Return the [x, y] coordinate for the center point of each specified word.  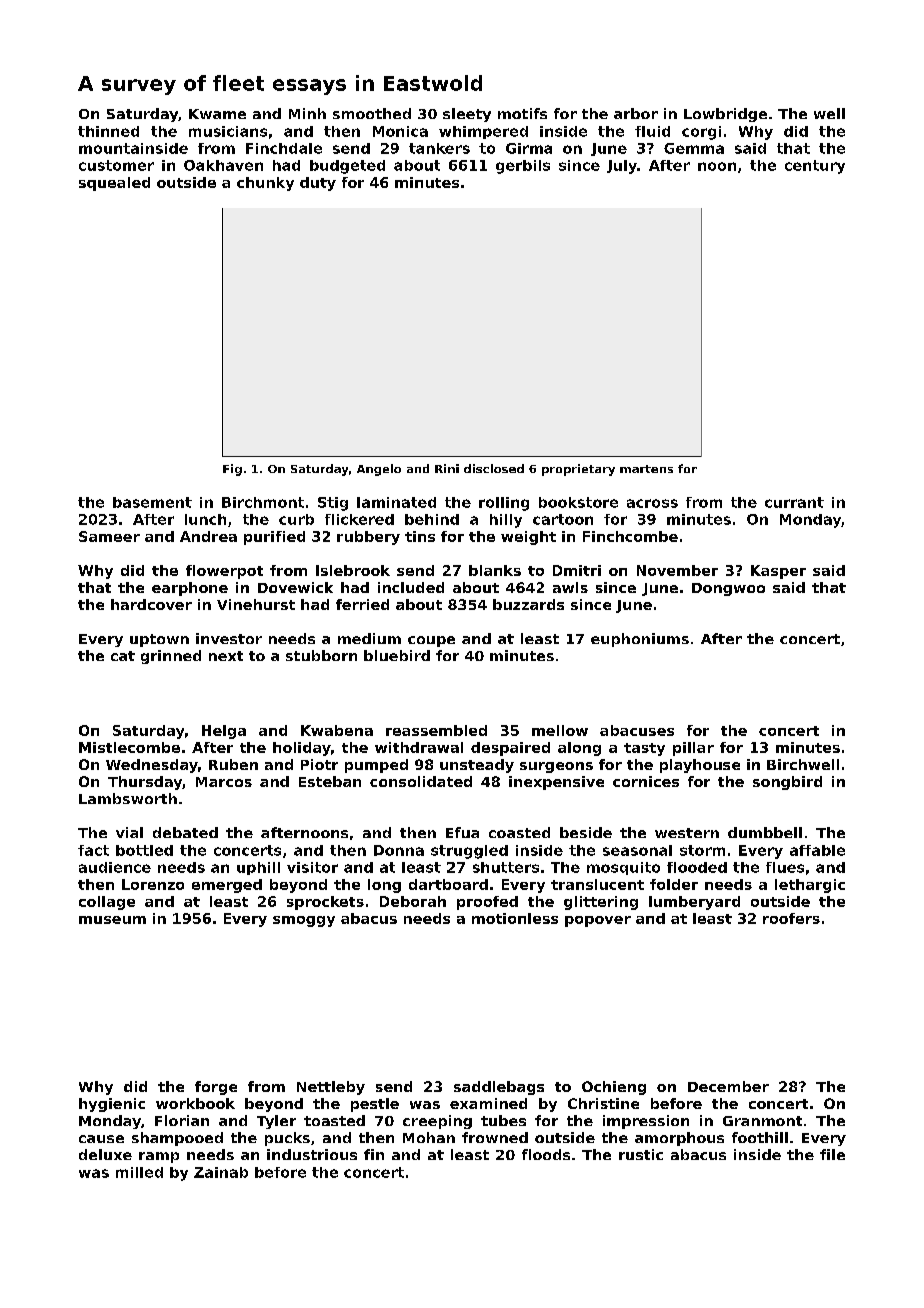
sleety [467, 115]
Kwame [217, 114]
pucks [287, 1139]
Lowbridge [725, 115]
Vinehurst [256, 604]
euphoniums [640, 640]
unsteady [477, 766]
